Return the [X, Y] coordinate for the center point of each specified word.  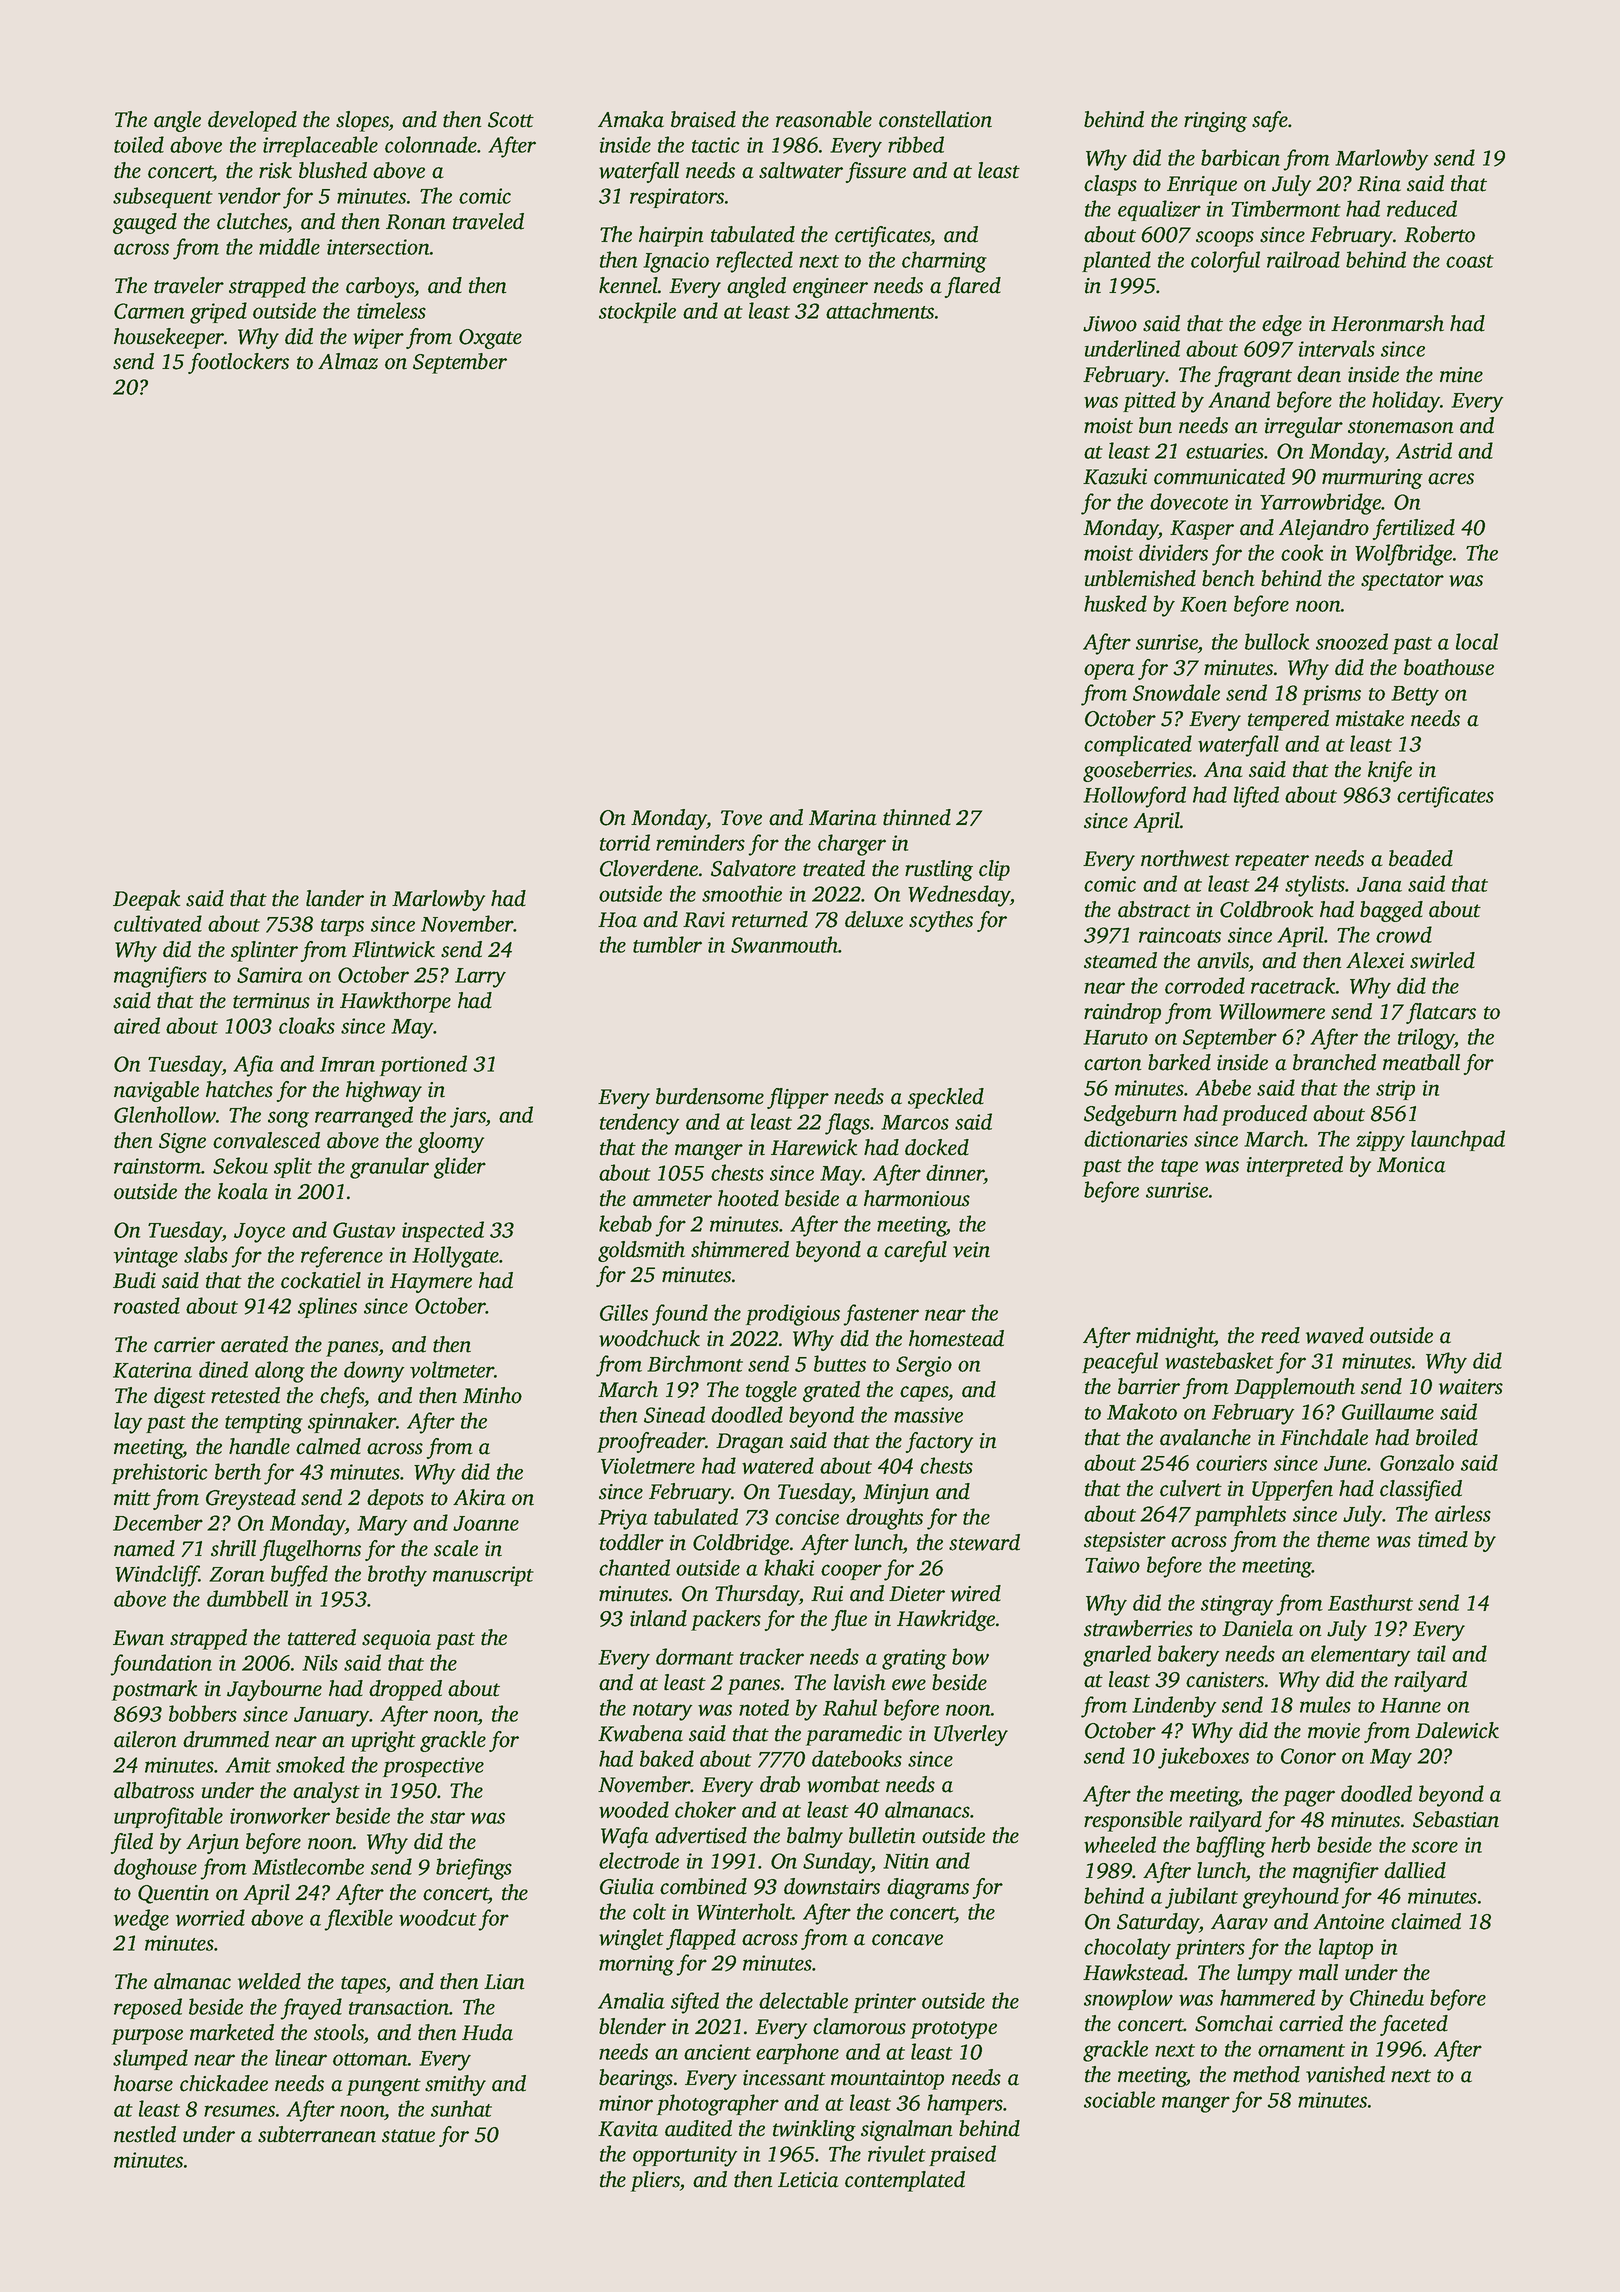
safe [1270, 121]
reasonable [824, 119]
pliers [655, 2181]
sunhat [461, 2108]
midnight [1175, 1337]
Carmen [149, 311]
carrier [184, 1345]
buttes [840, 1363]
